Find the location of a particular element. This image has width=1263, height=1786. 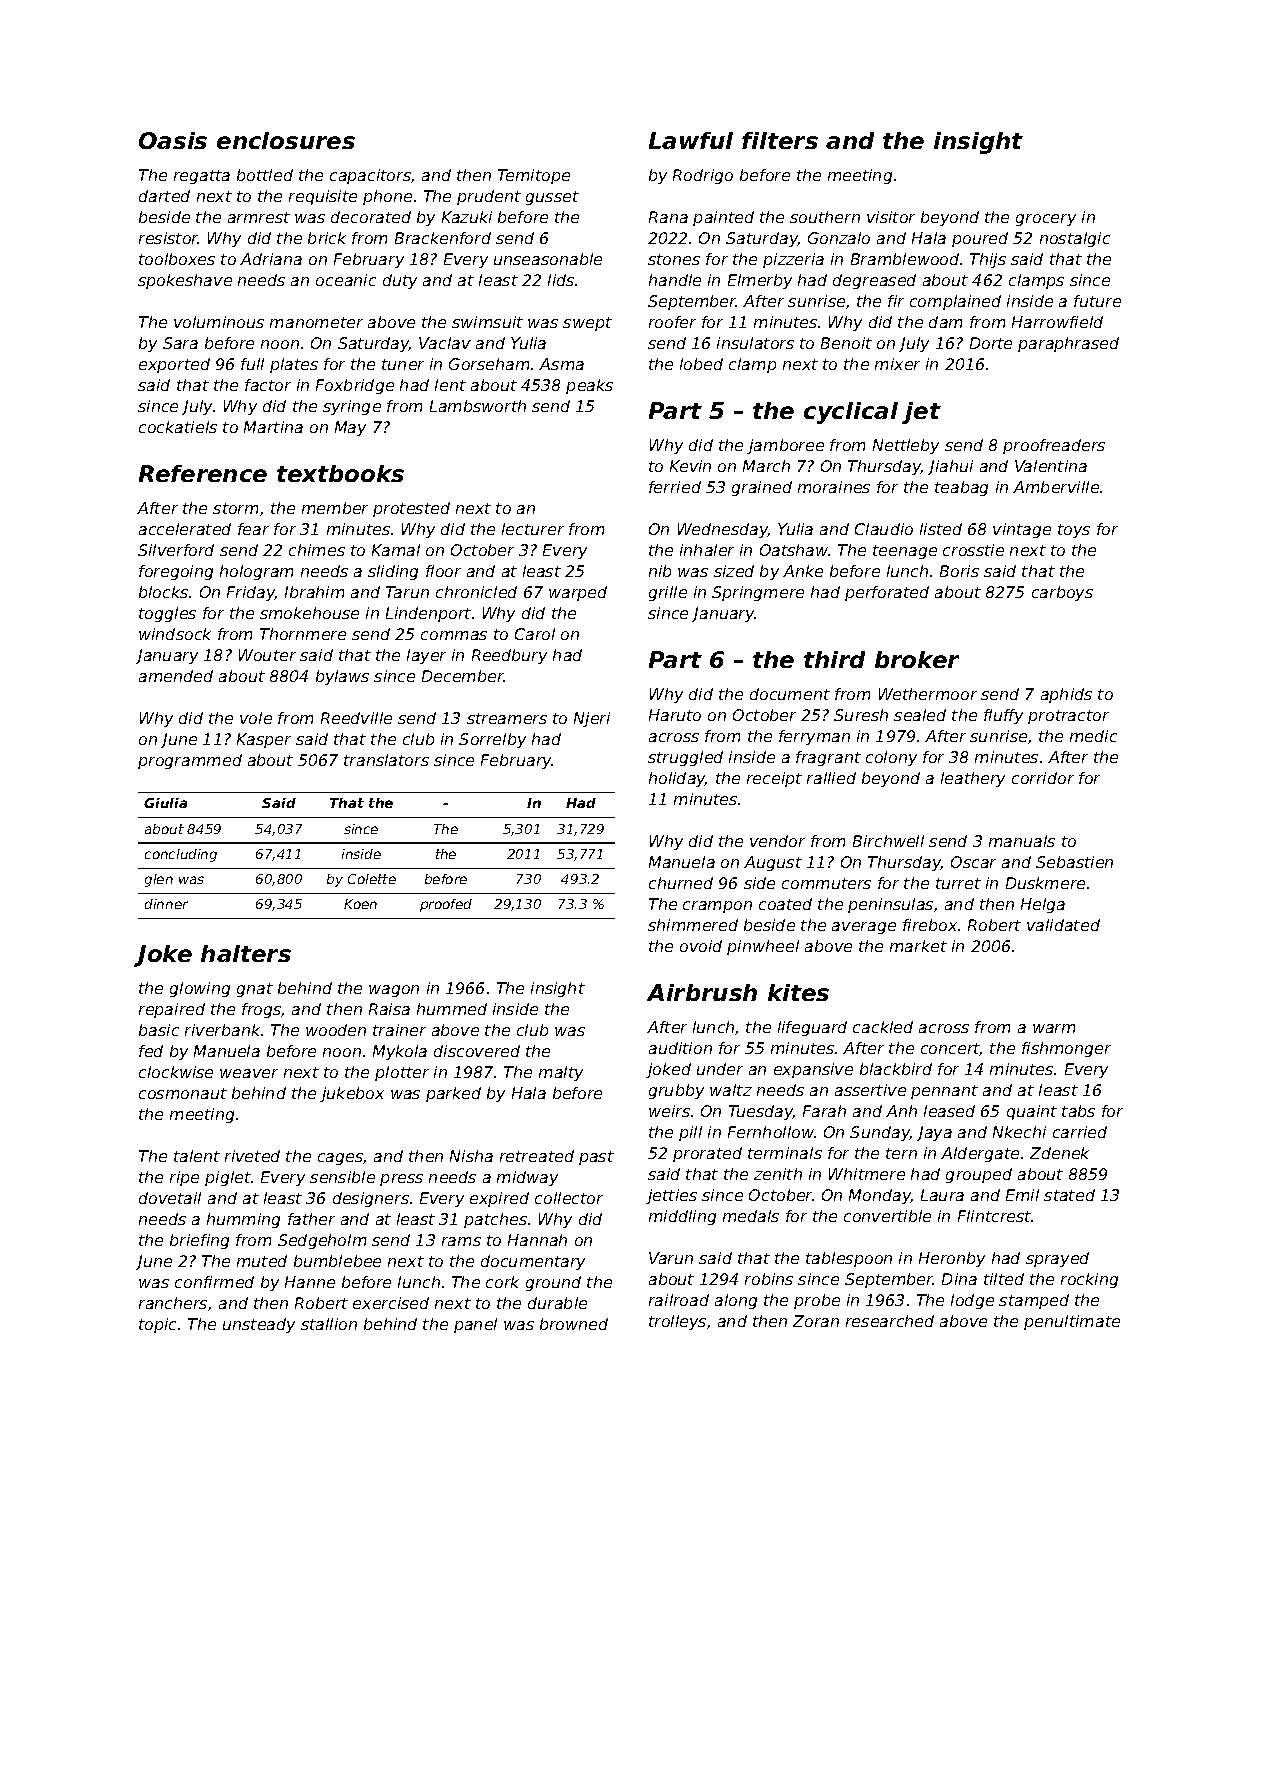

Varun is located at coordinates (671, 1258).
